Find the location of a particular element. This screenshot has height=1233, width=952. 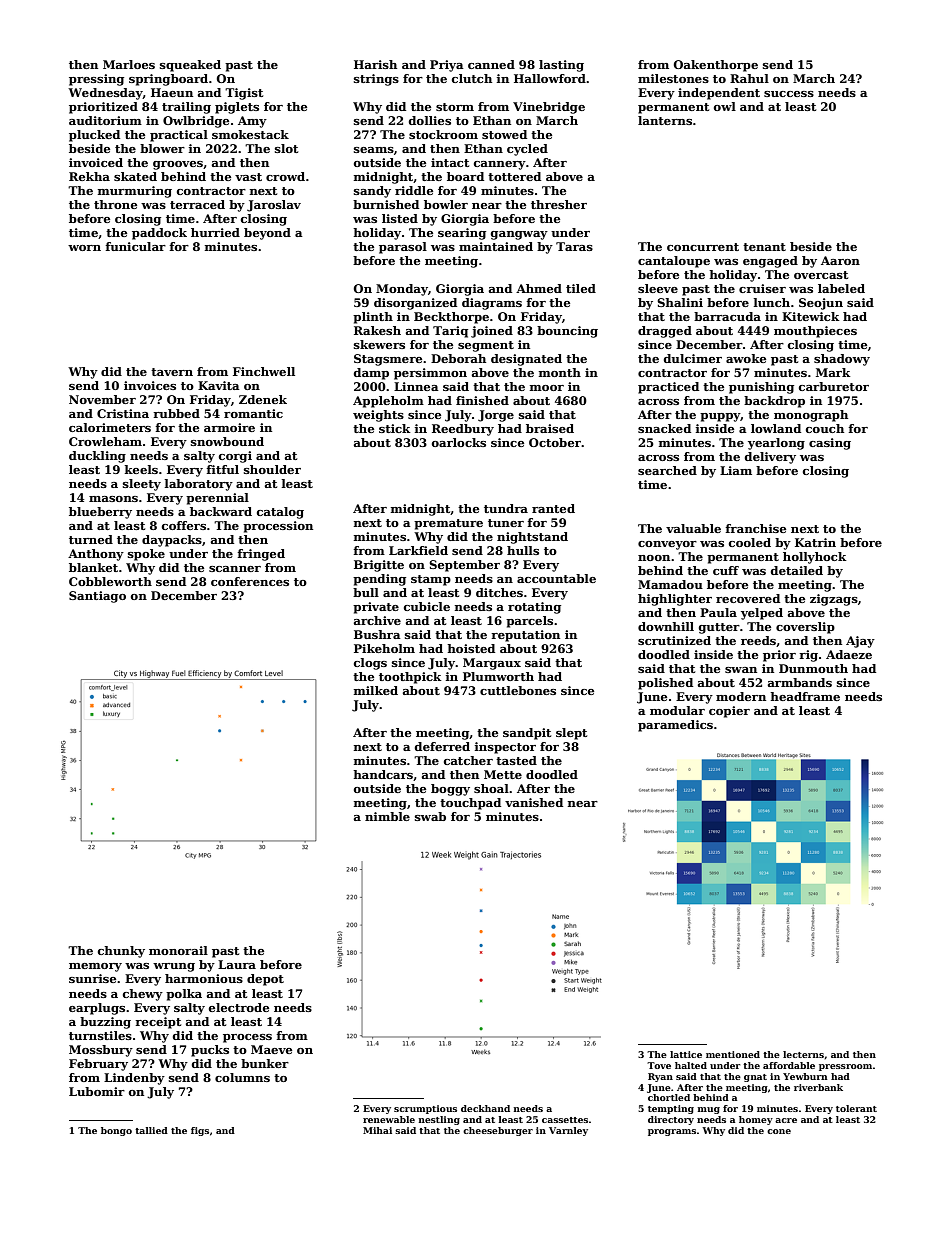

shoulder is located at coordinates (272, 469).
